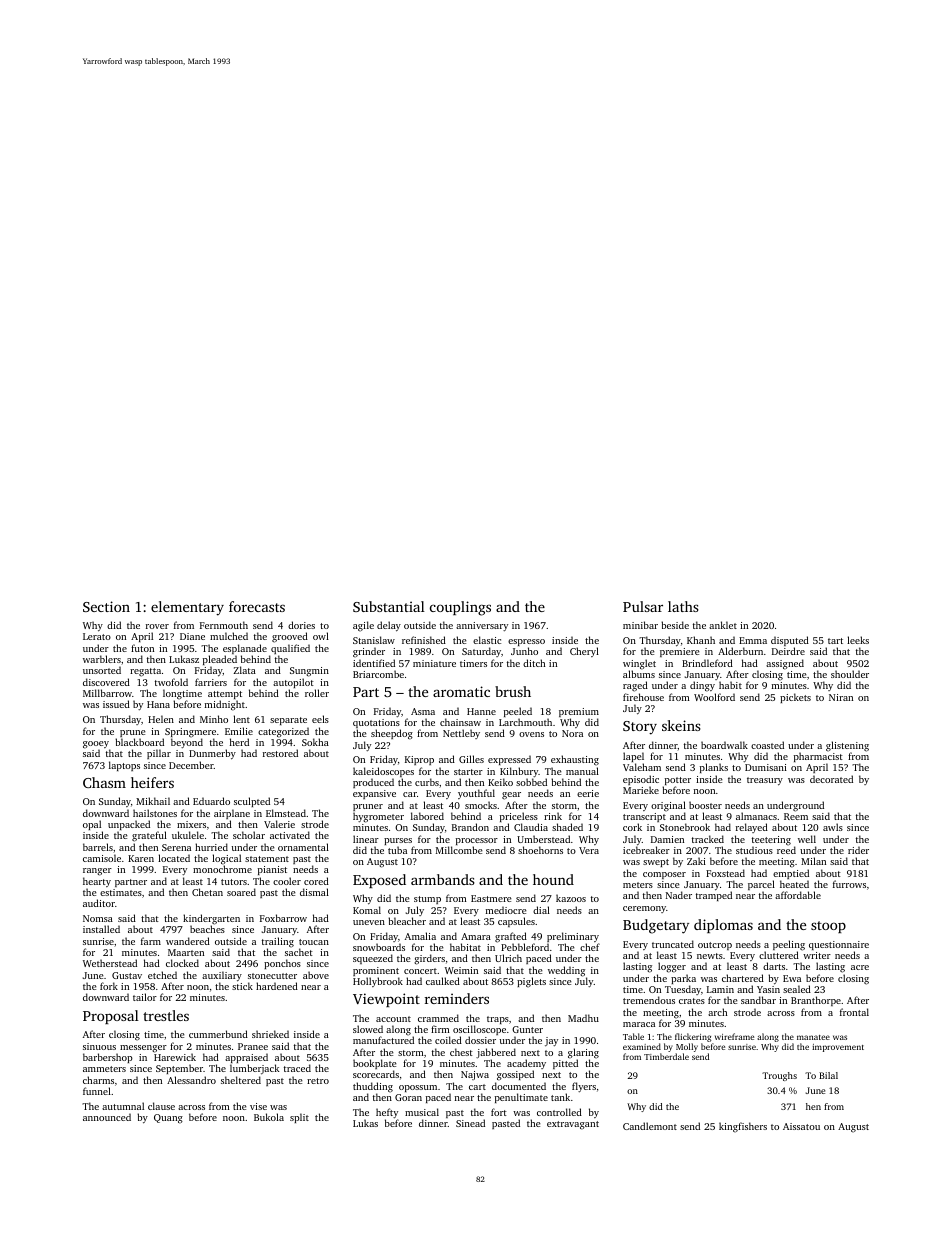  Describe the element at coordinates (516, 922) in the page. I see `capsules` at that location.
